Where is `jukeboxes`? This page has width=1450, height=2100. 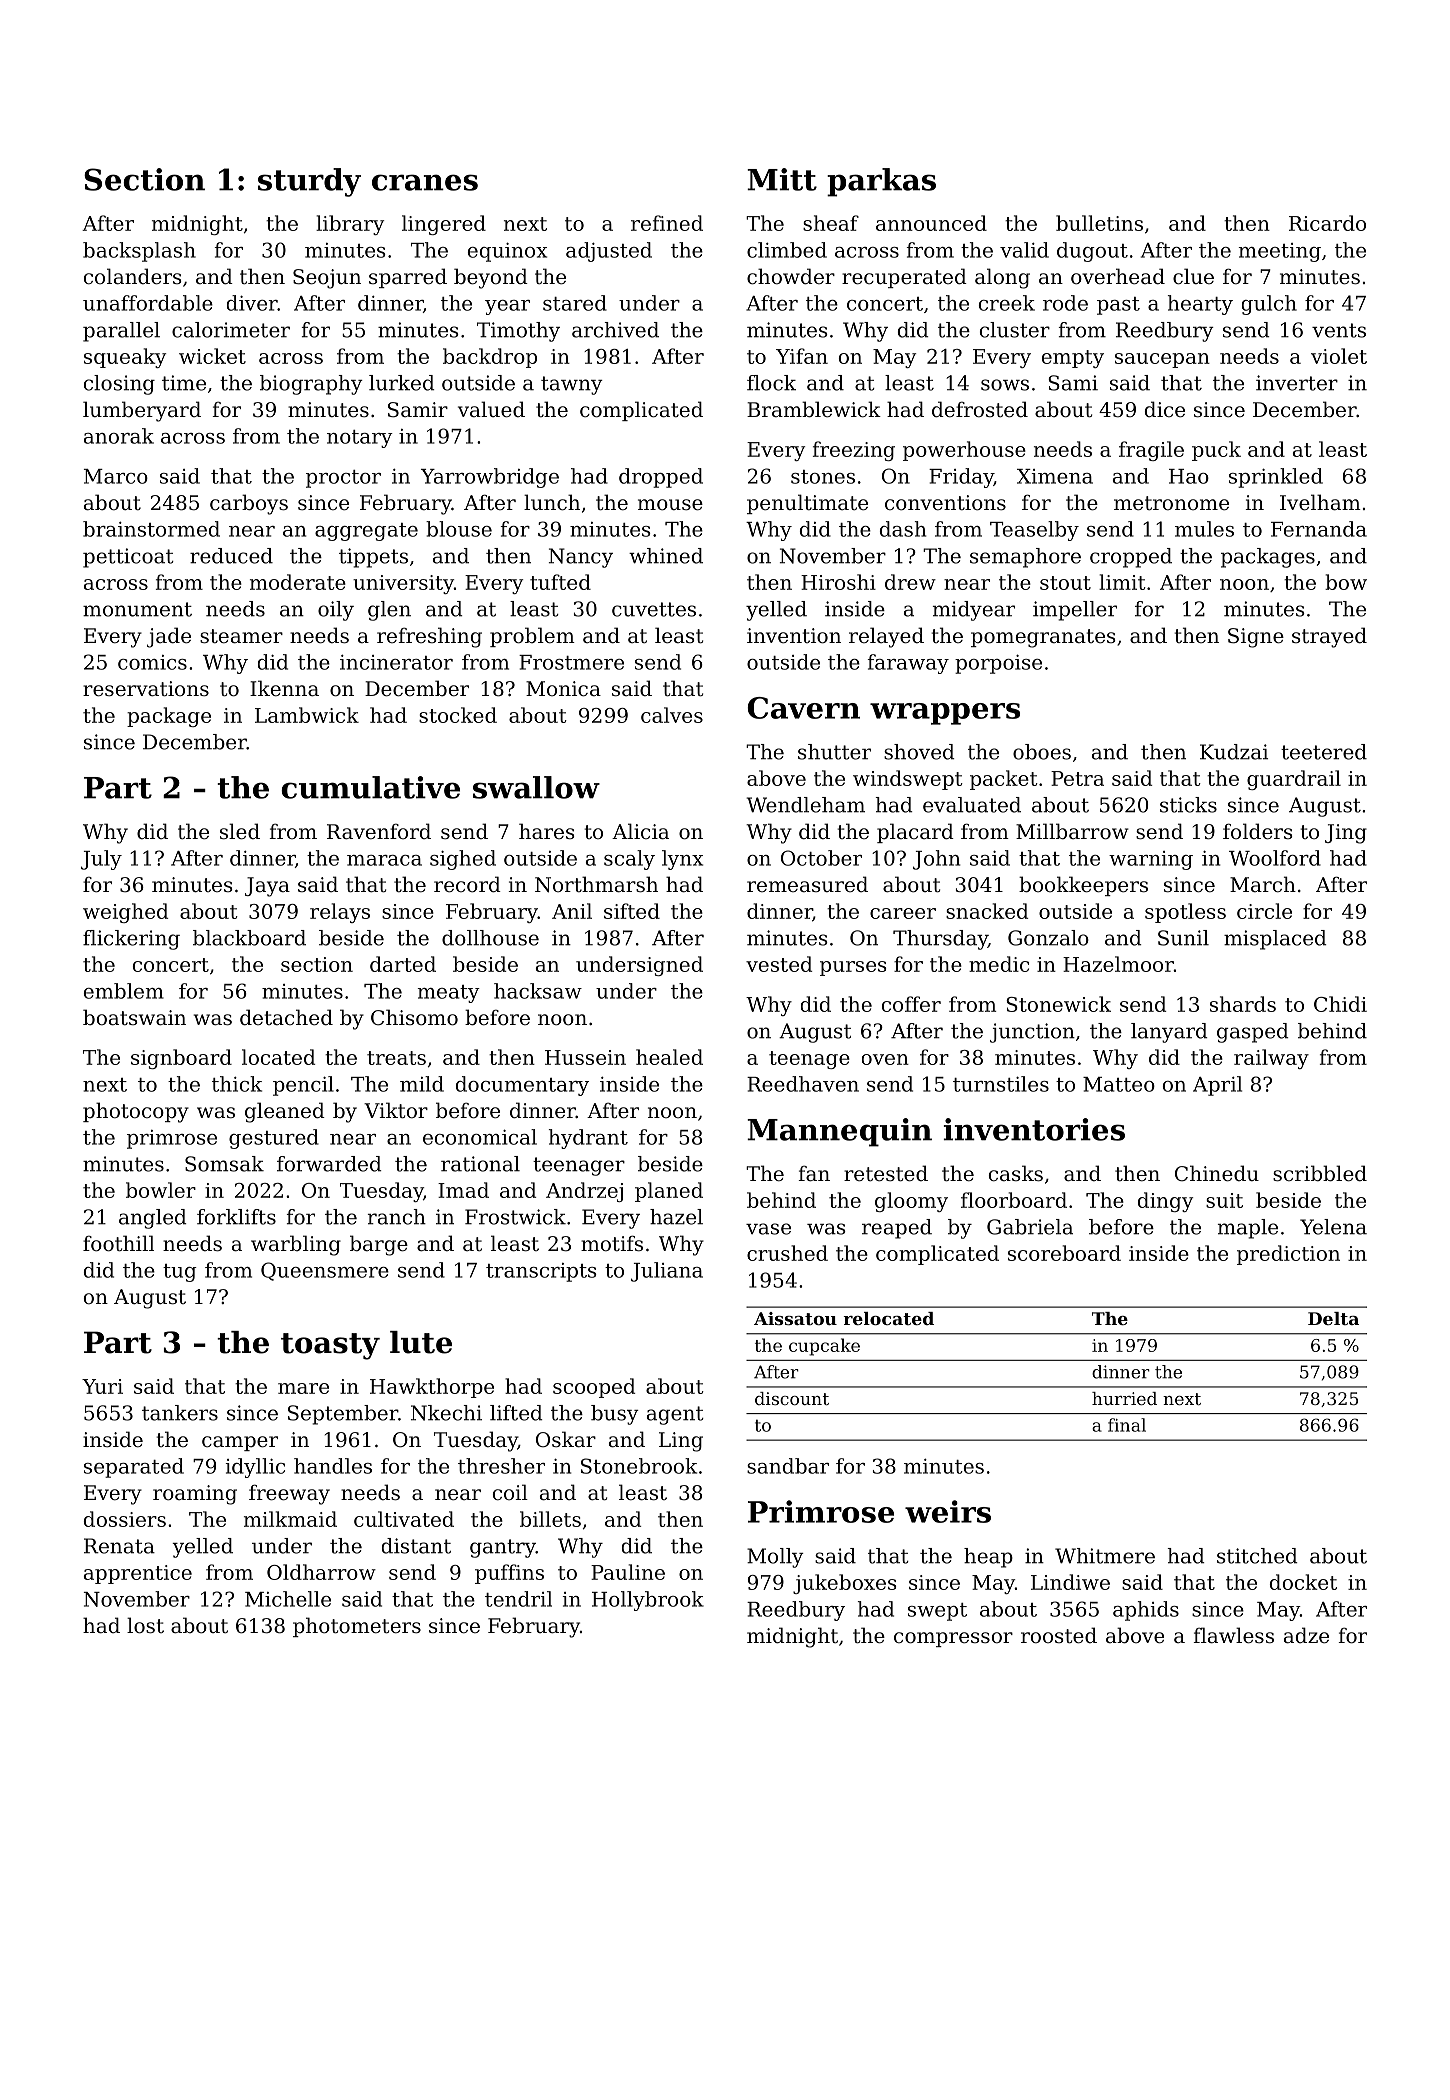 jukeboxes is located at coordinates (844, 1584).
